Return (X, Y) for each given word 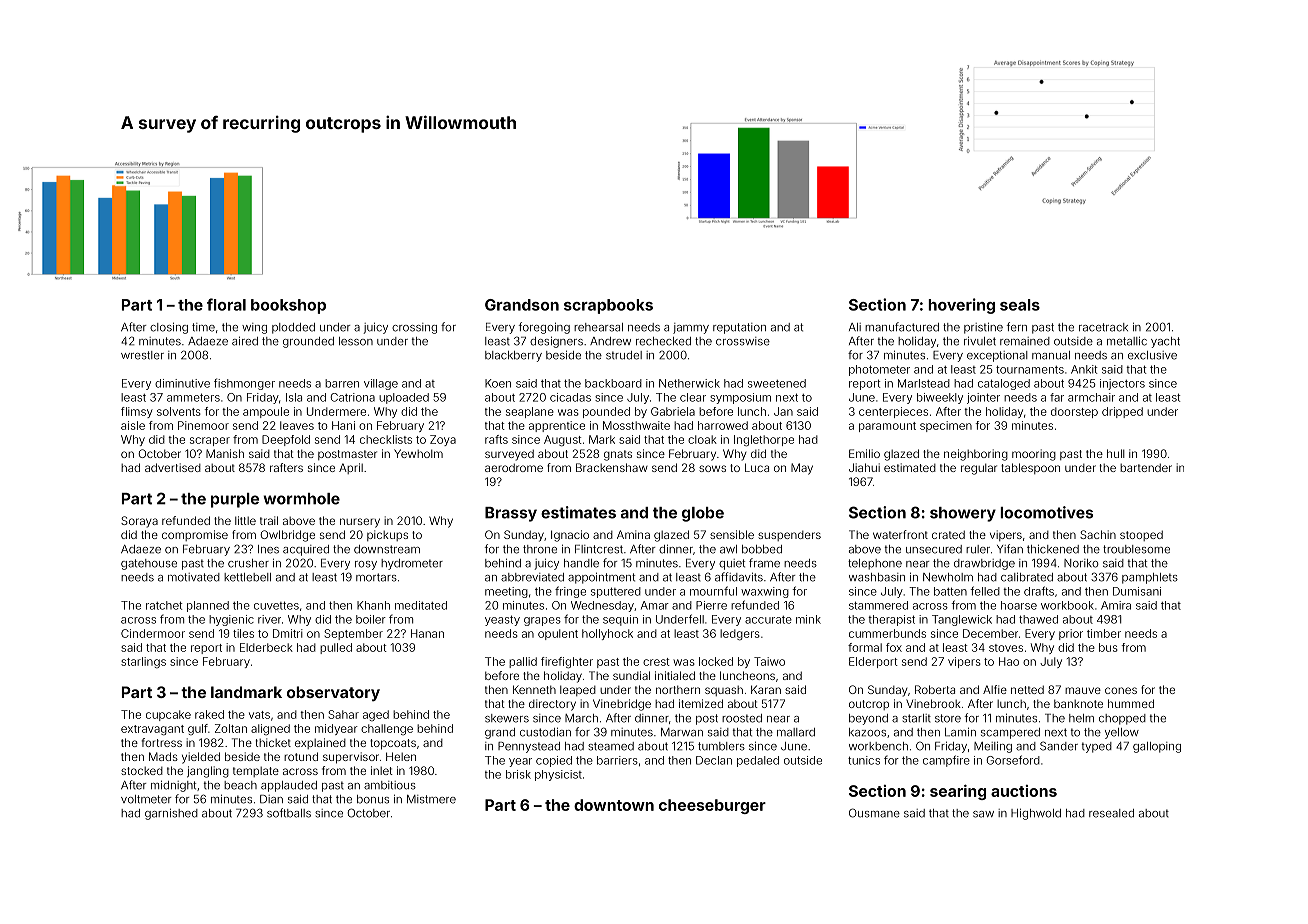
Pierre (711, 605)
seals (1020, 305)
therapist (891, 620)
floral (226, 304)
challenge (387, 729)
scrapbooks (608, 306)
